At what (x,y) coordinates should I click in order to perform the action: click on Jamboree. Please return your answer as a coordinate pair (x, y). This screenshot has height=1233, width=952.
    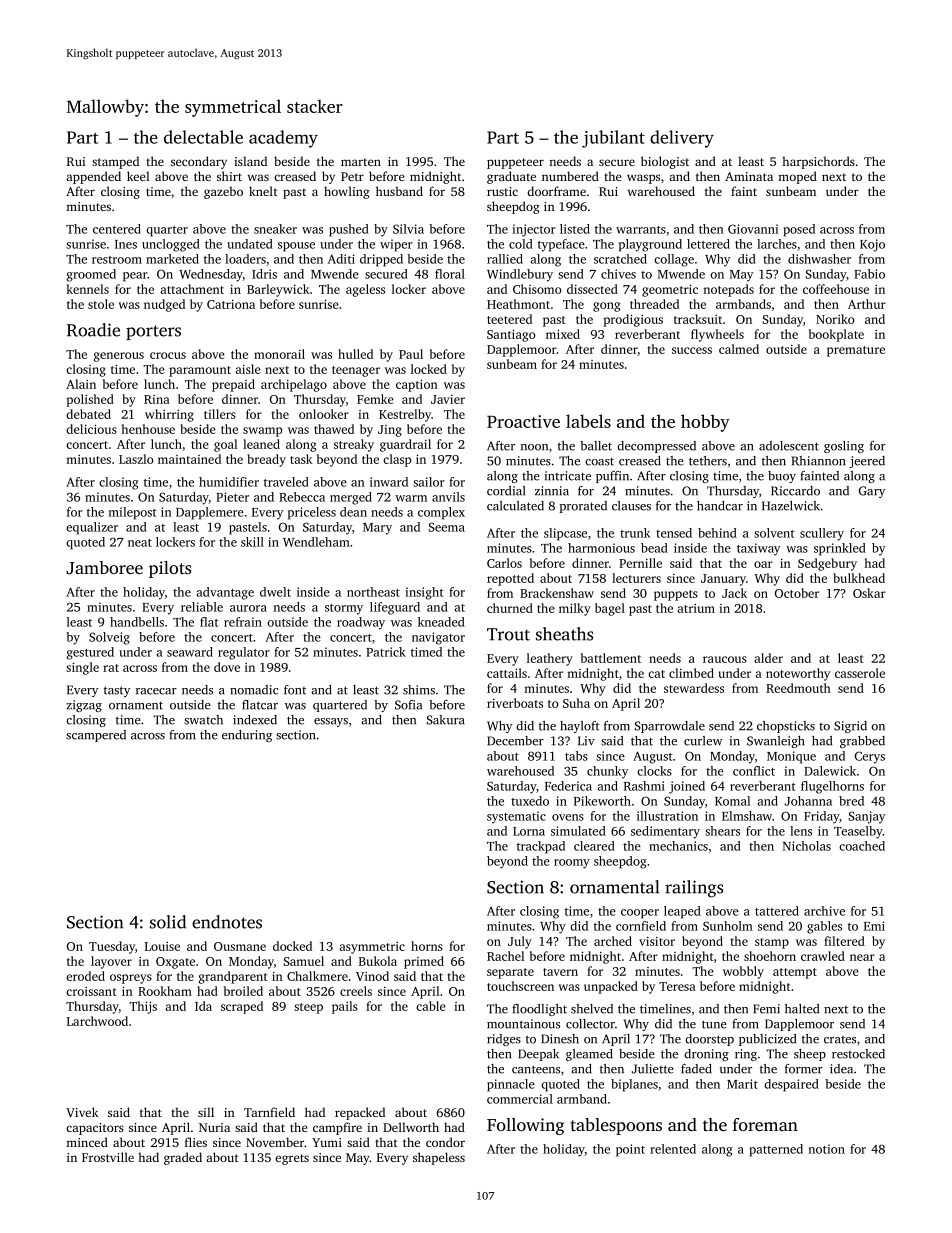
    Looking at the image, I should click on (104, 568).
